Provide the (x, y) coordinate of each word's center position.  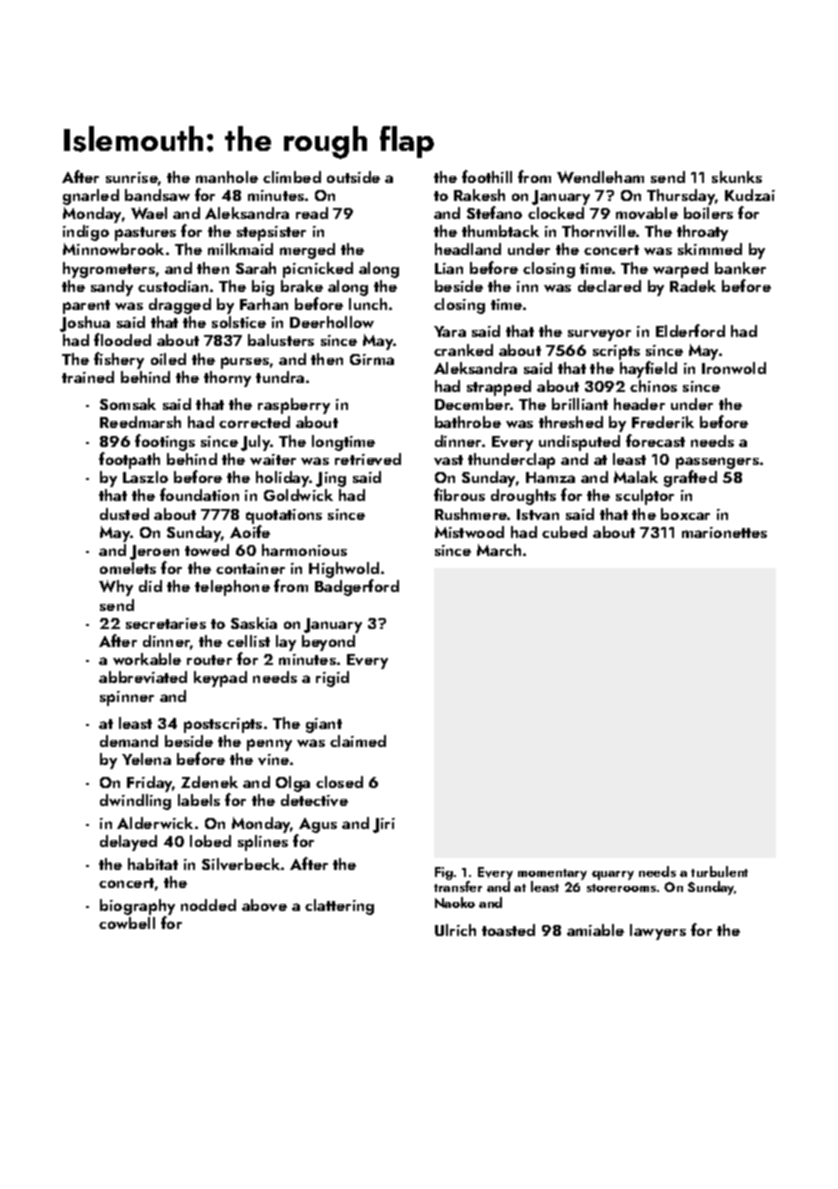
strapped (499, 388)
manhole (227, 177)
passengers (717, 463)
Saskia (254, 623)
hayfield (648, 369)
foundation (199, 494)
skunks (737, 177)
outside (353, 177)
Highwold (344, 570)
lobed (210, 841)
